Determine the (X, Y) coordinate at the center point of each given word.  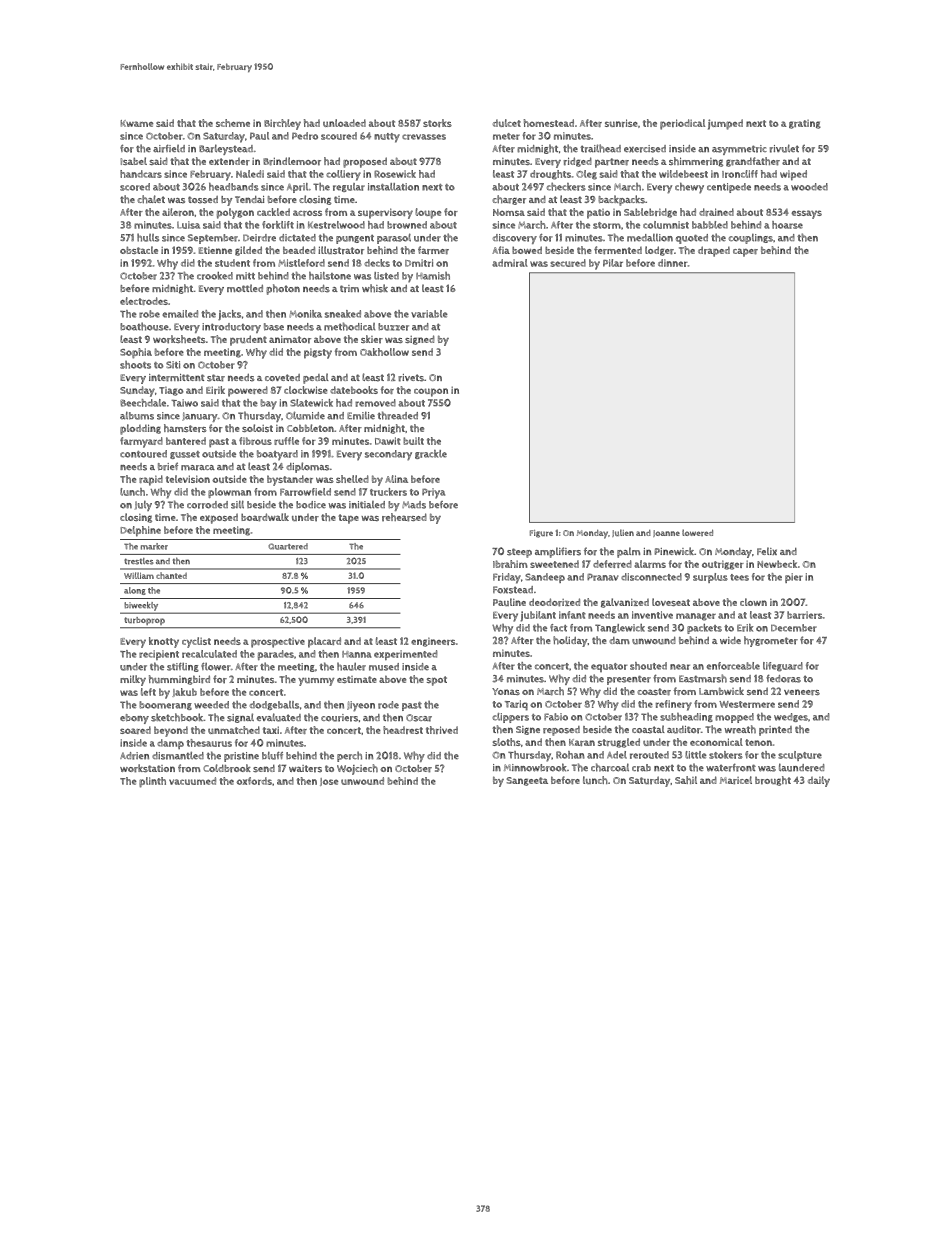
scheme (233, 123)
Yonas (506, 691)
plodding (140, 429)
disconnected (651, 577)
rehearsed (404, 517)
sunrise (621, 123)
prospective (278, 643)
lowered (697, 532)
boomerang (165, 705)
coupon (431, 392)
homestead (549, 123)
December (794, 628)
